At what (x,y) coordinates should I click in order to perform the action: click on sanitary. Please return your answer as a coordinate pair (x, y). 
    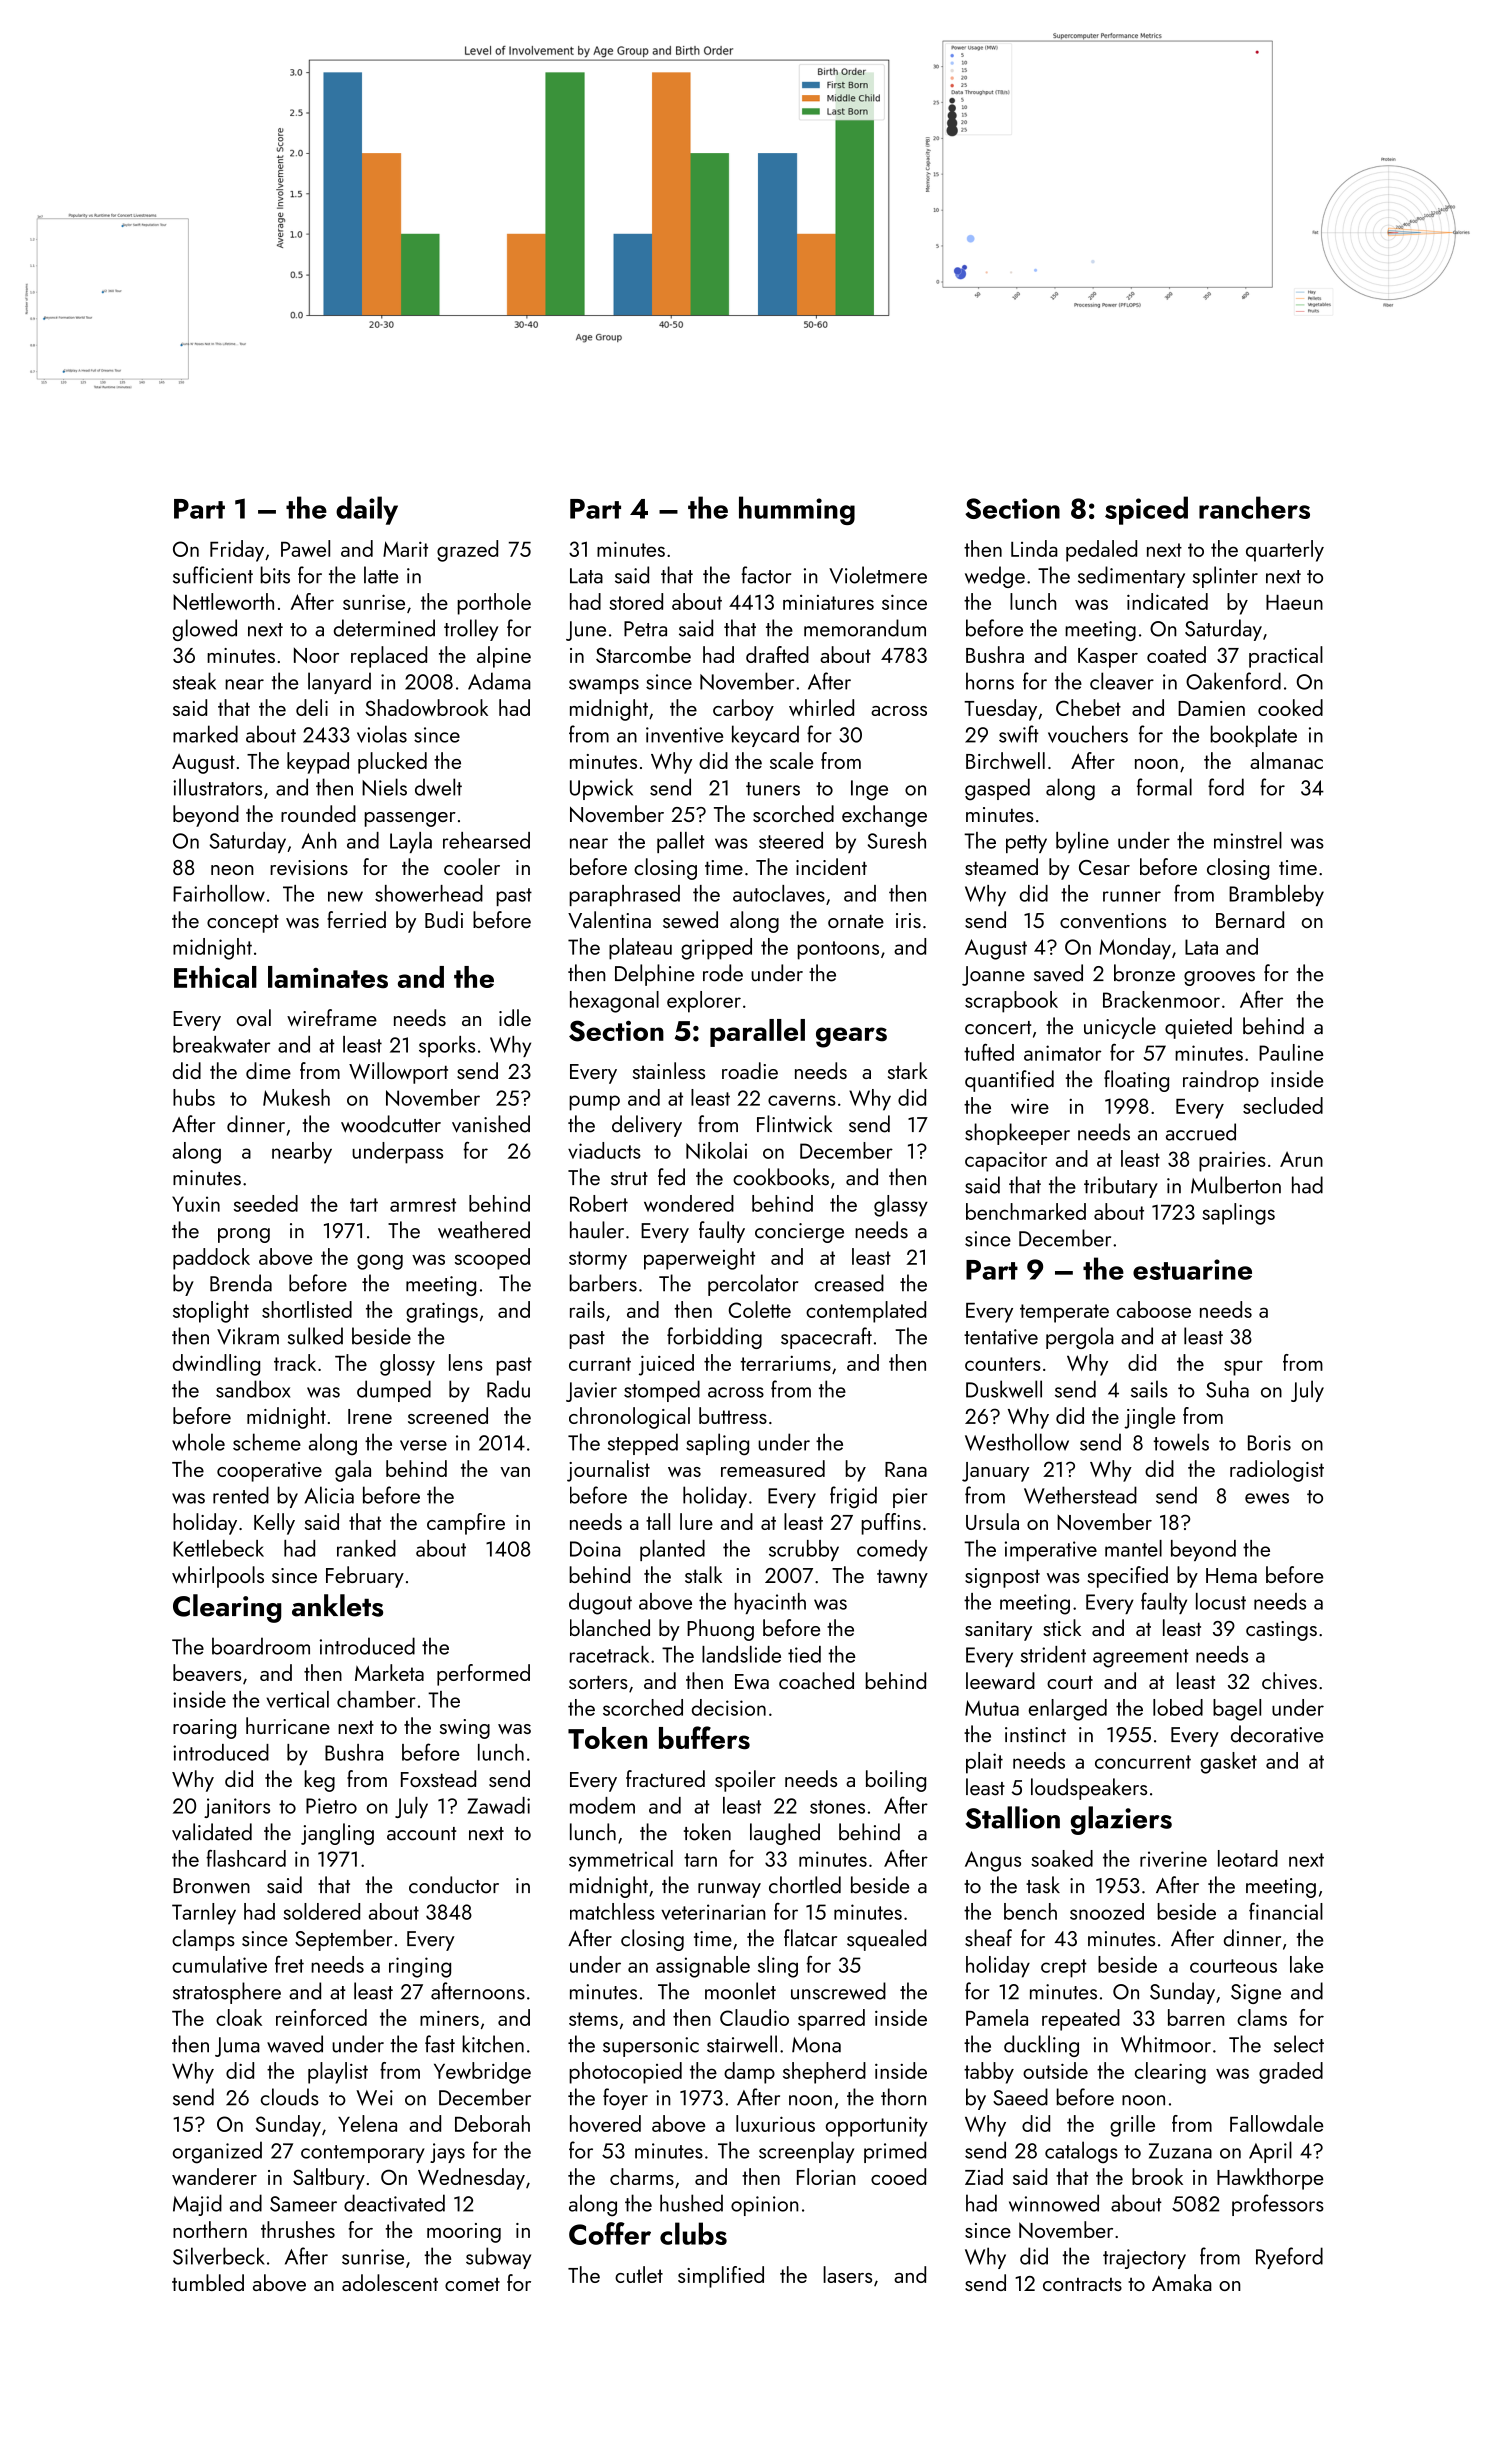
    Looking at the image, I should click on (998, 1631).
